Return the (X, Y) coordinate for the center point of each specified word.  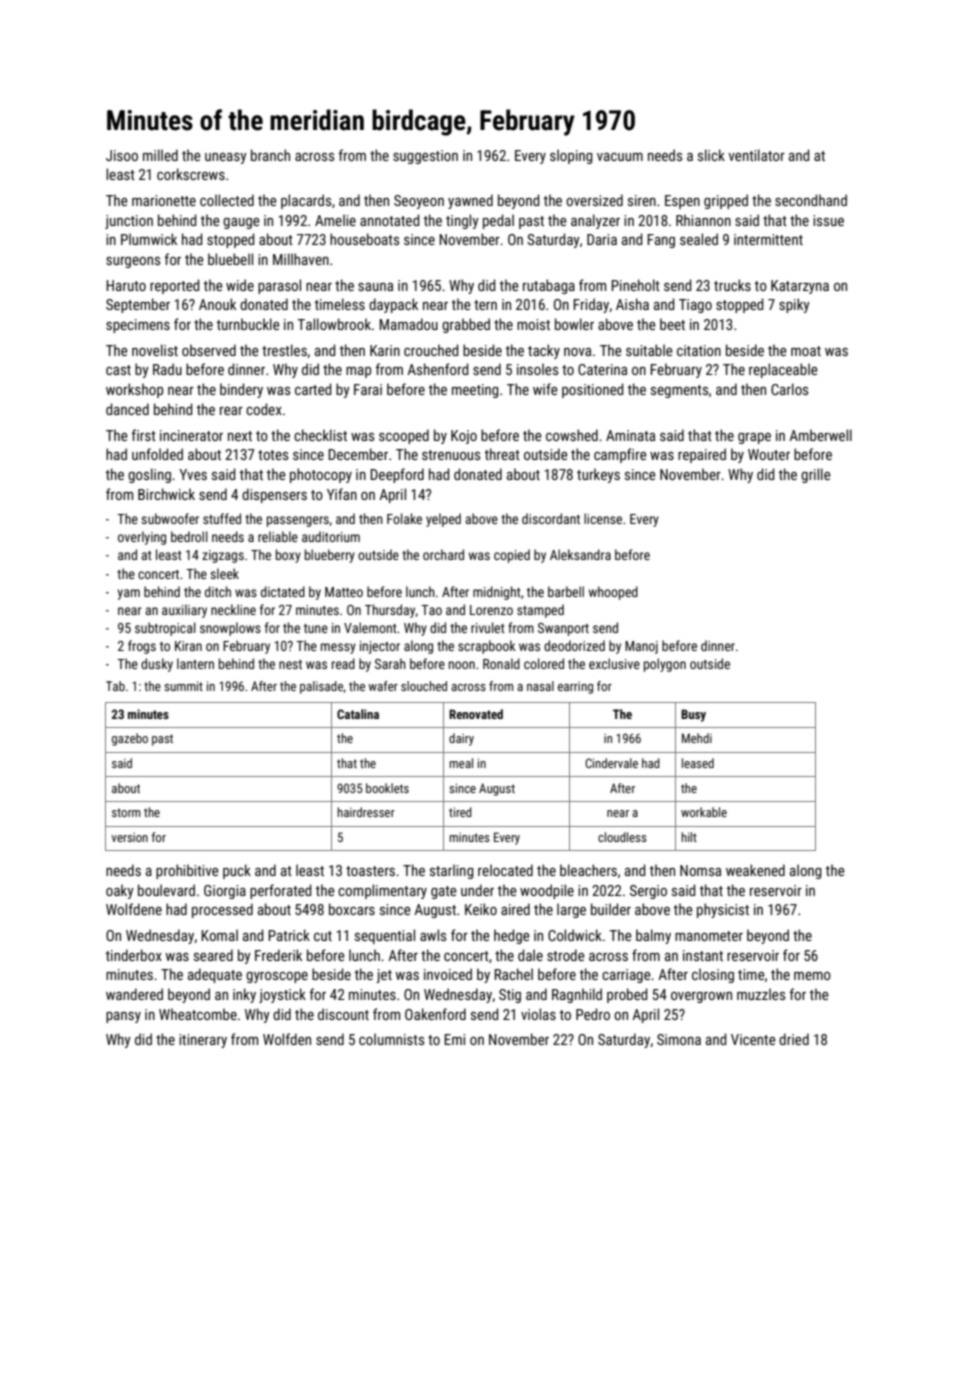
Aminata (630, 435)
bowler (574, 324)
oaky (120, 891)
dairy (461, 739)
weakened (755, 870)
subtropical (165, 629)
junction (129, 222)
